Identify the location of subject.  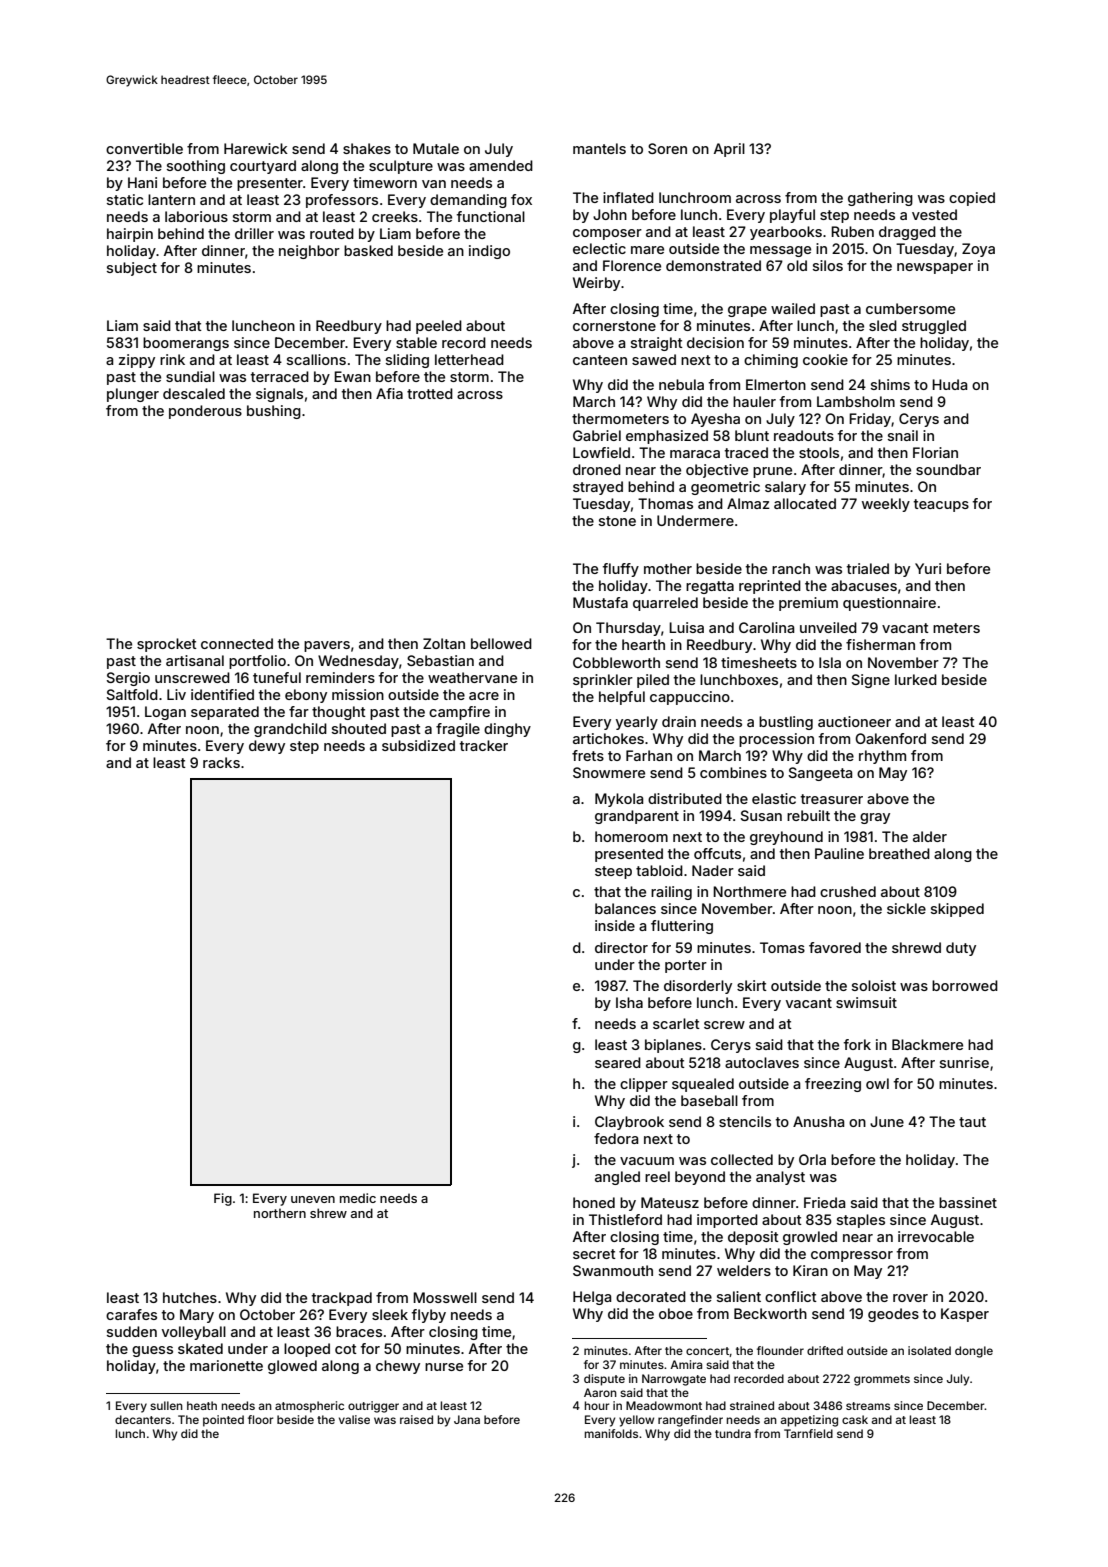
(132, 269).
